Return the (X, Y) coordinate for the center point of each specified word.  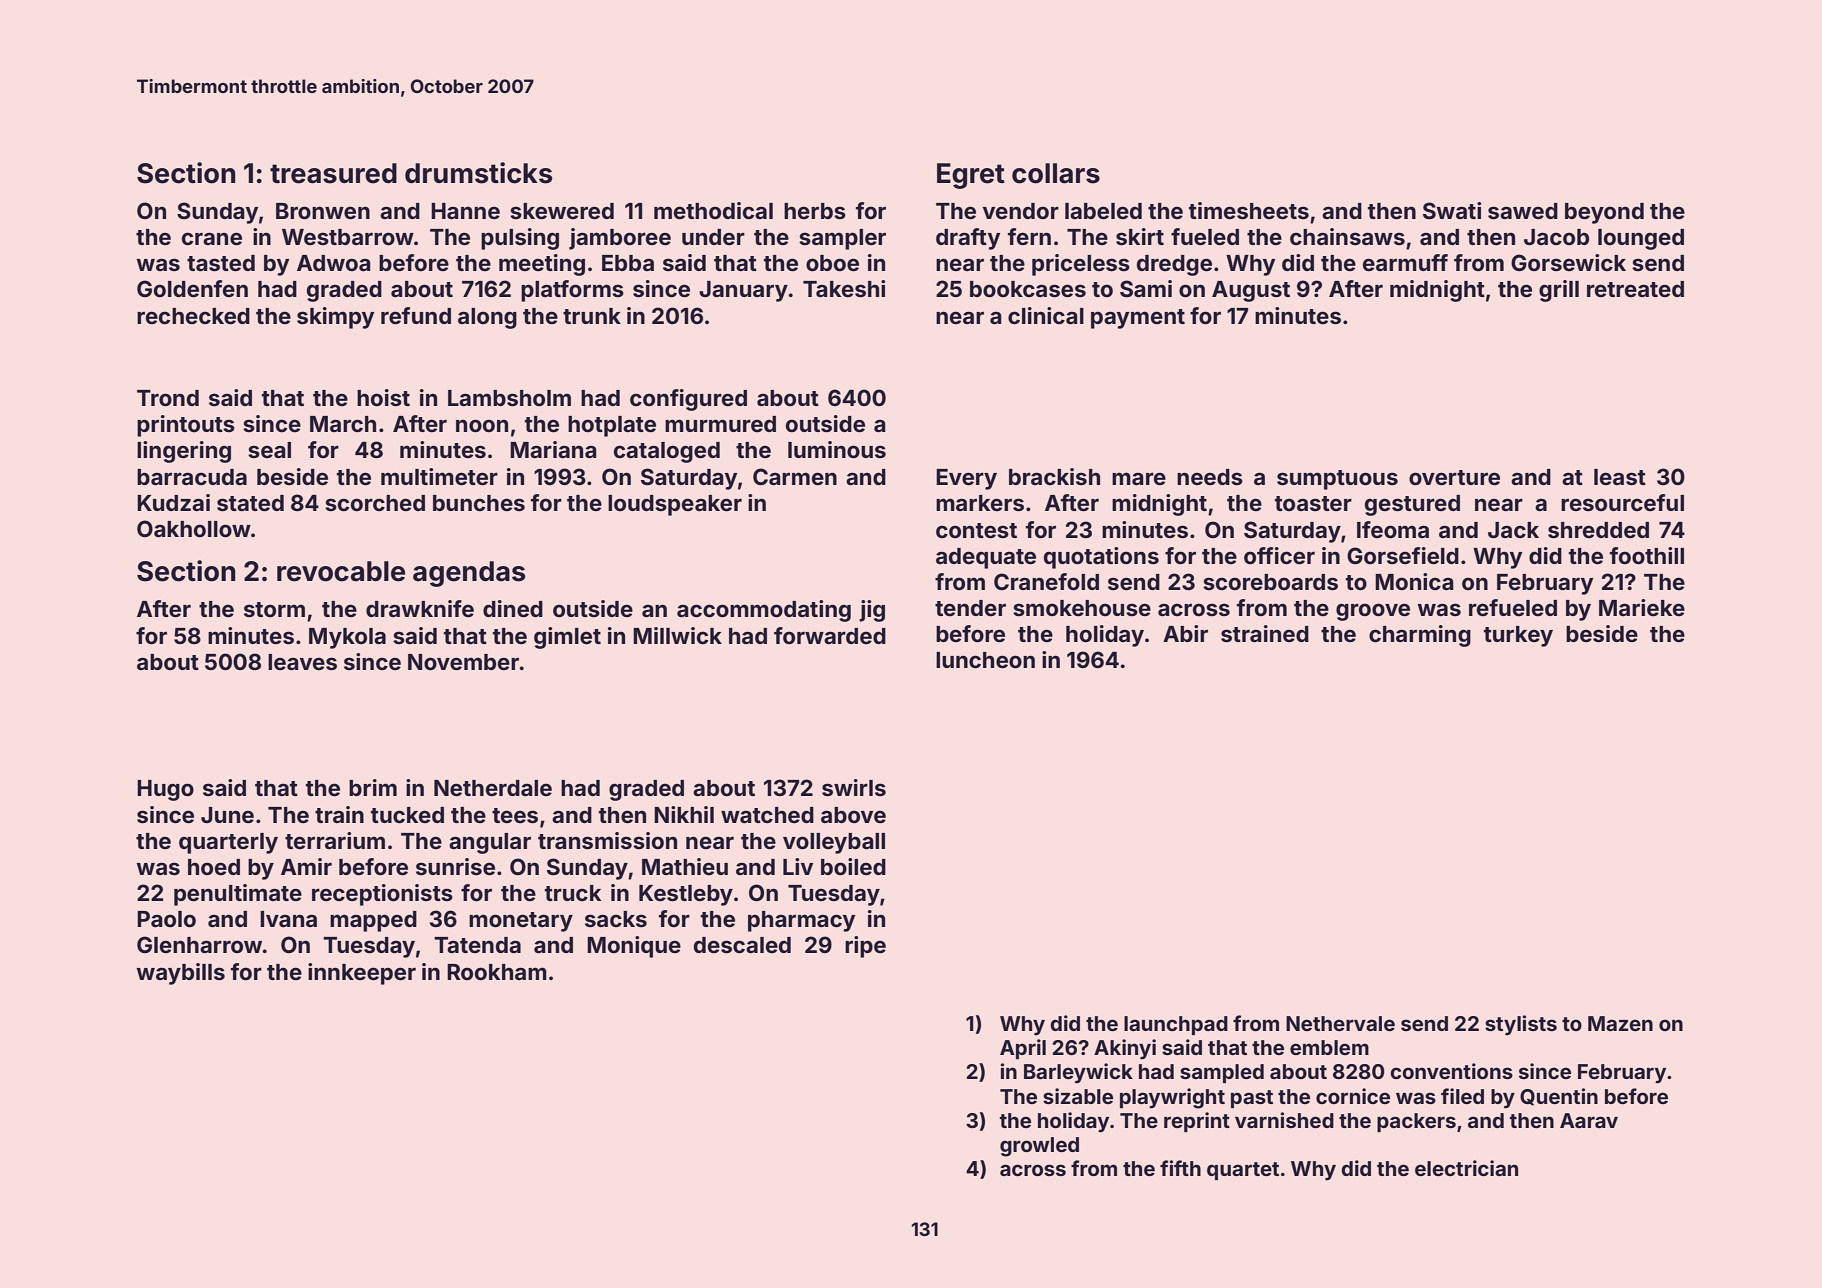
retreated (1635, 289)
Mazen (1620, 1023)
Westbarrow (348, 237)
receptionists (382, 895)
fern (1029, 236)
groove (1373, 612)
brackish (1054, 476)
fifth (1180, 1168)
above (853, 815)
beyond (1604, 213)
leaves (302, 662)
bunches (479, 503)
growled (1039, 1147)
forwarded (830, 635)
